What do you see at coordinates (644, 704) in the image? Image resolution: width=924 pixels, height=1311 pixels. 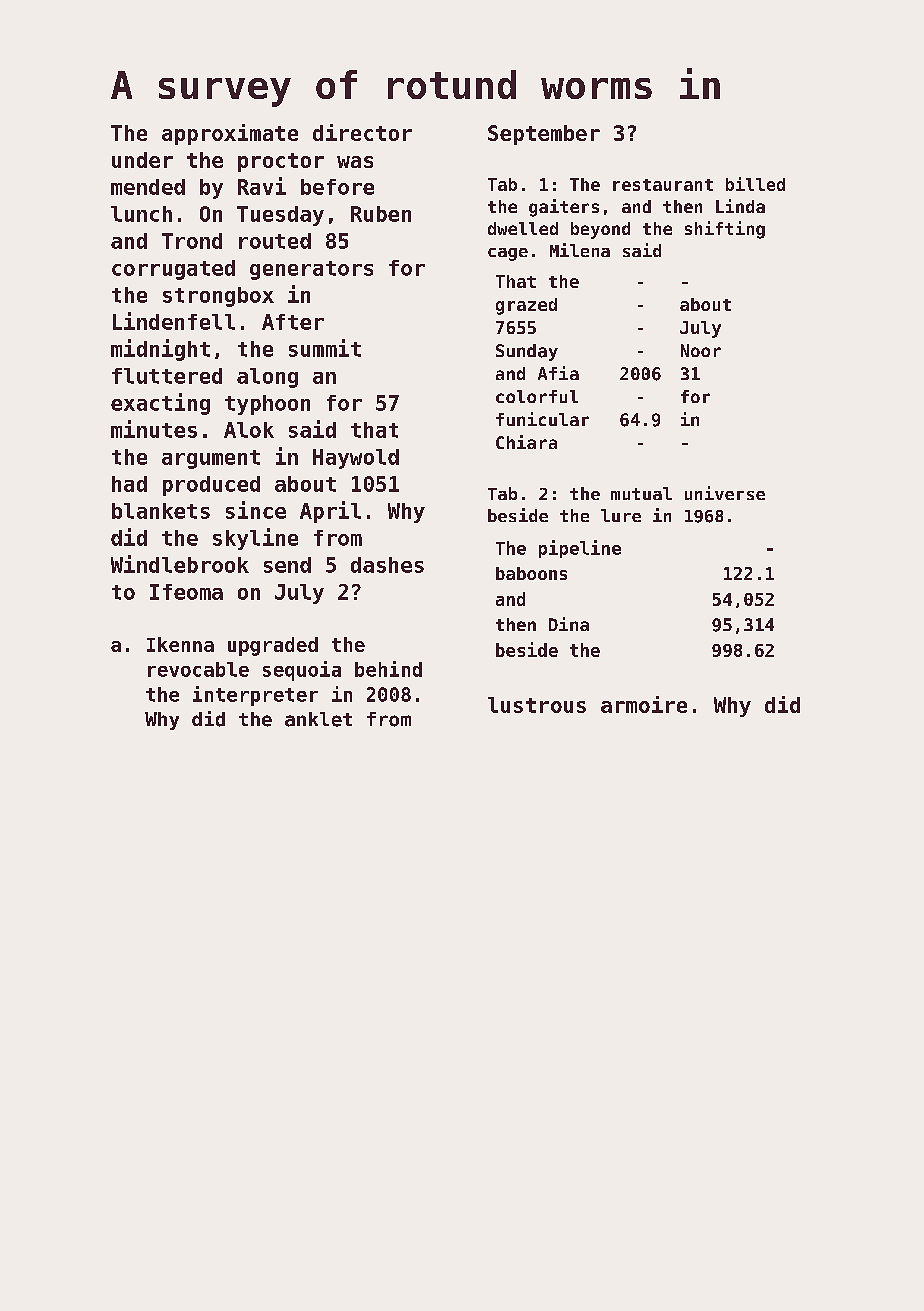 I see `armoire` at bounding box center [644, 704].
